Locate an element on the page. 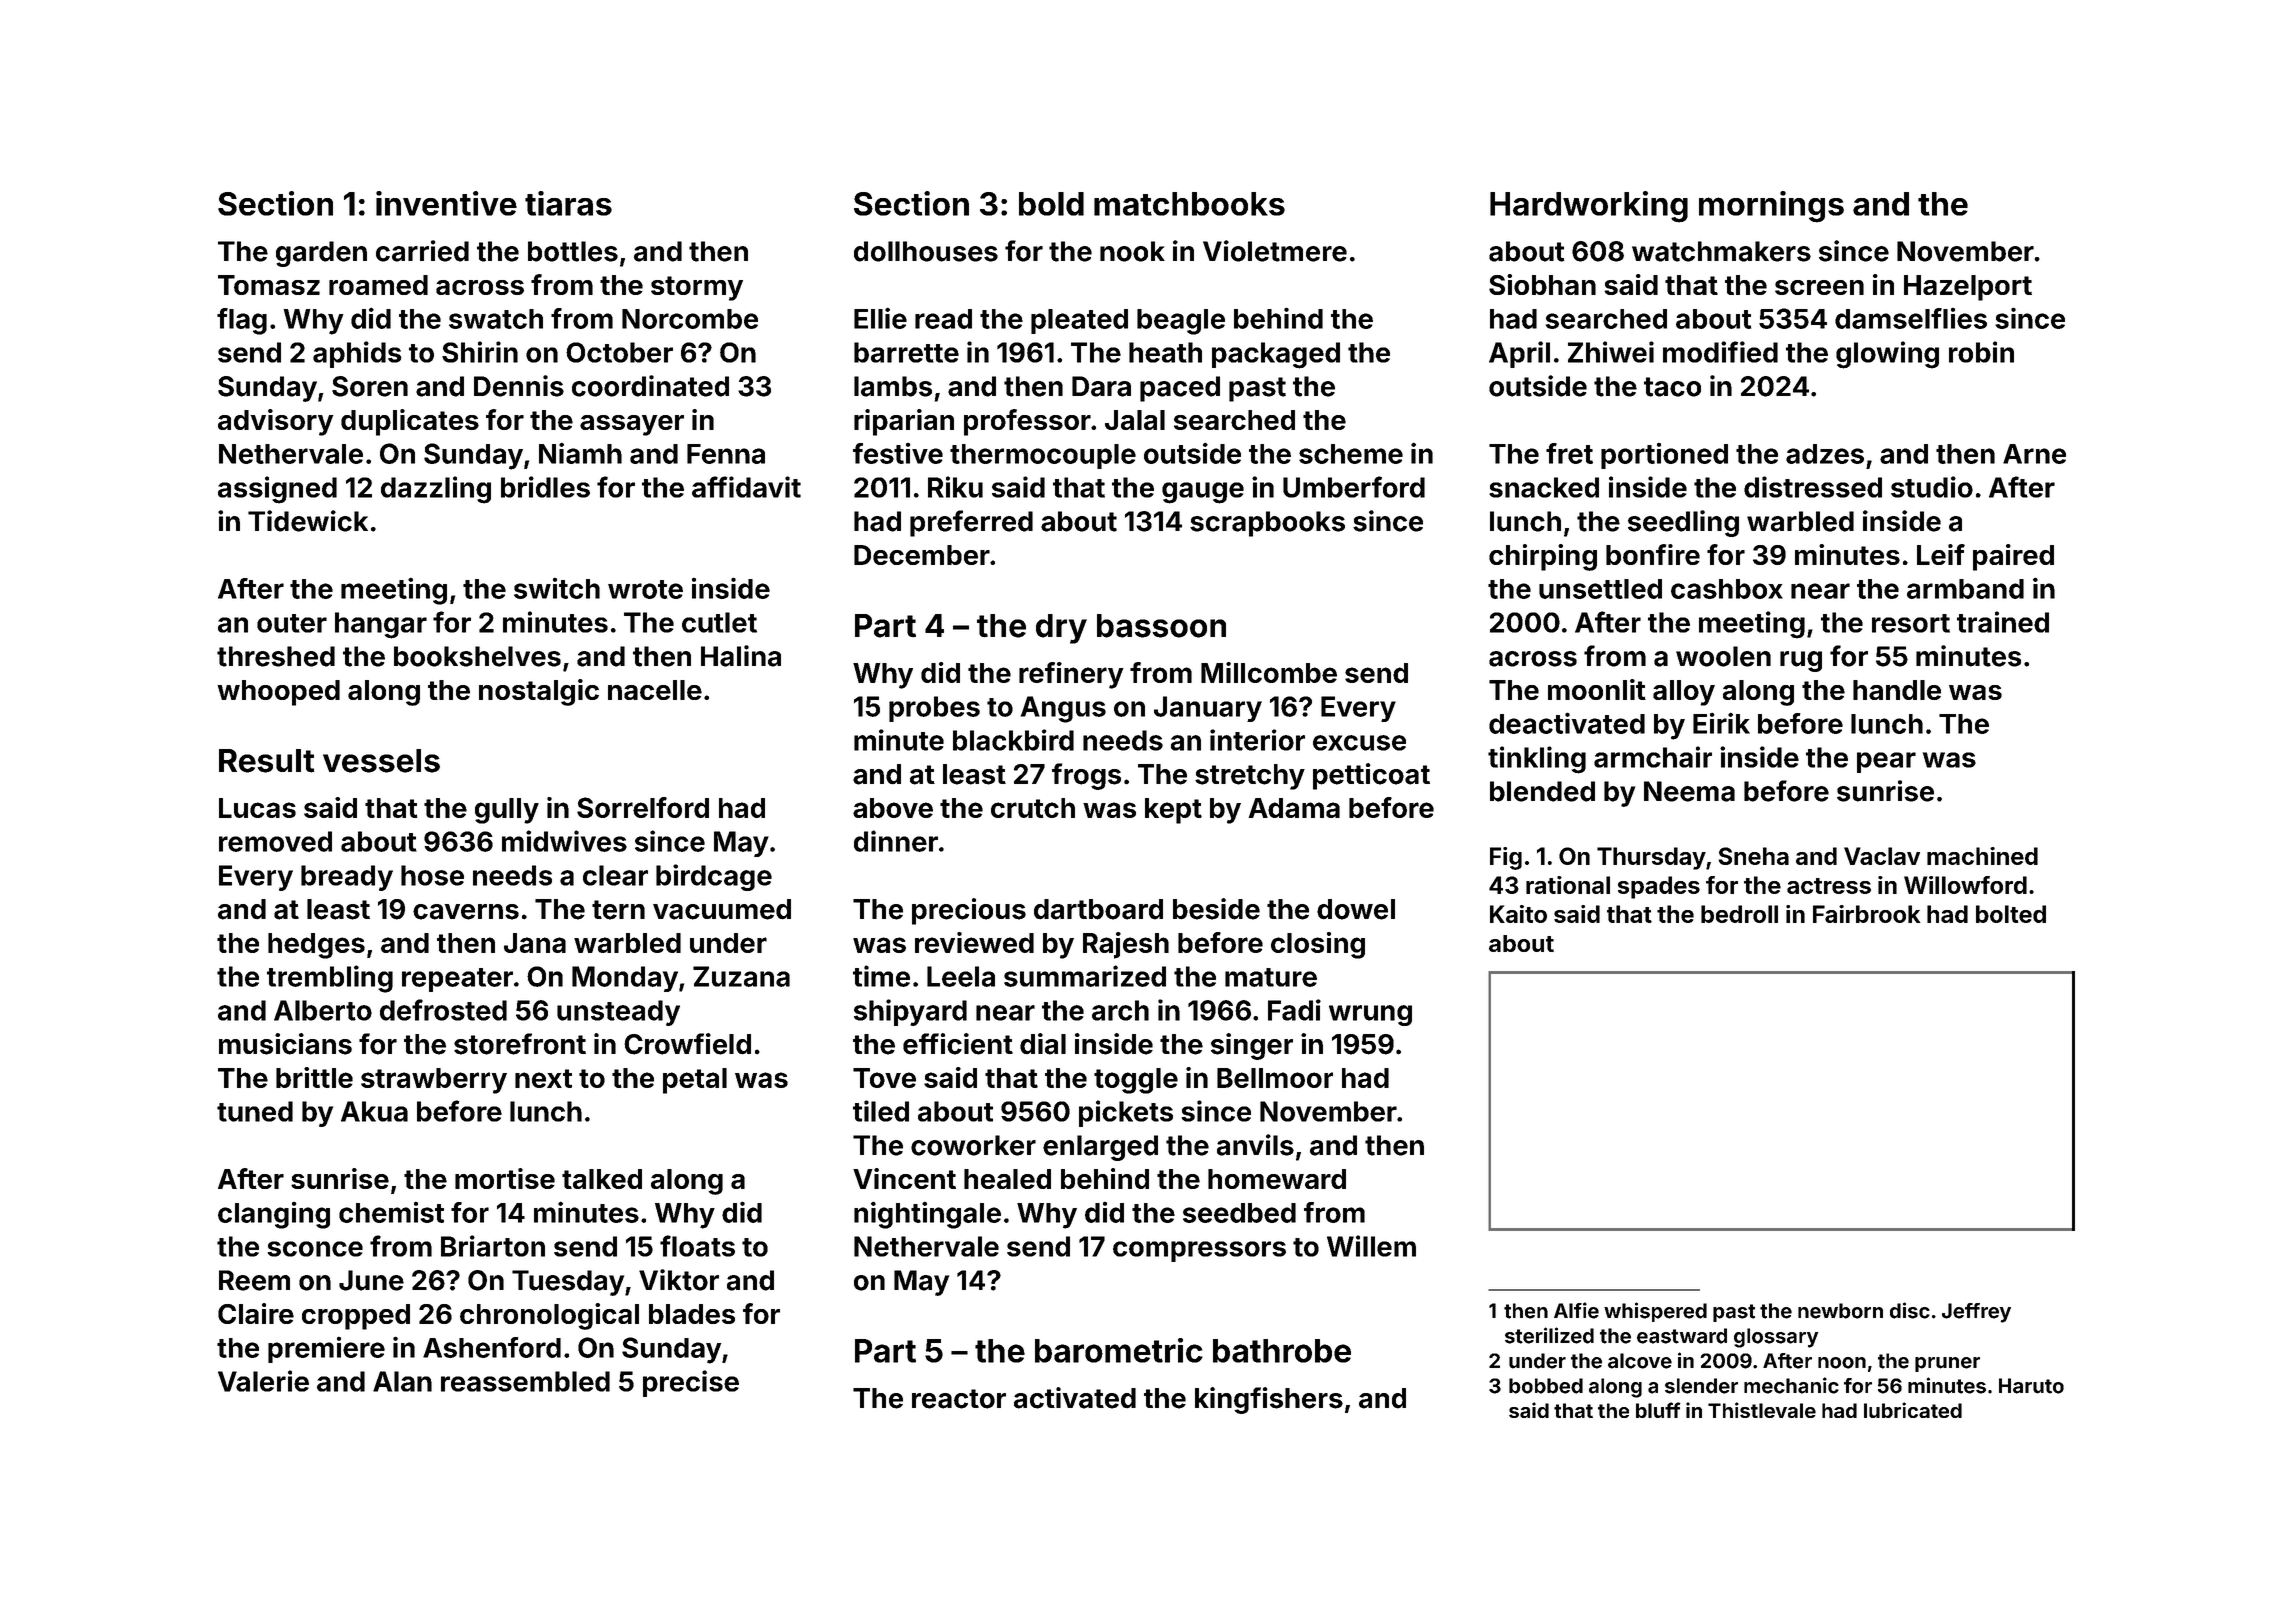  Haruto is located at coordinates (2031, 1386).
